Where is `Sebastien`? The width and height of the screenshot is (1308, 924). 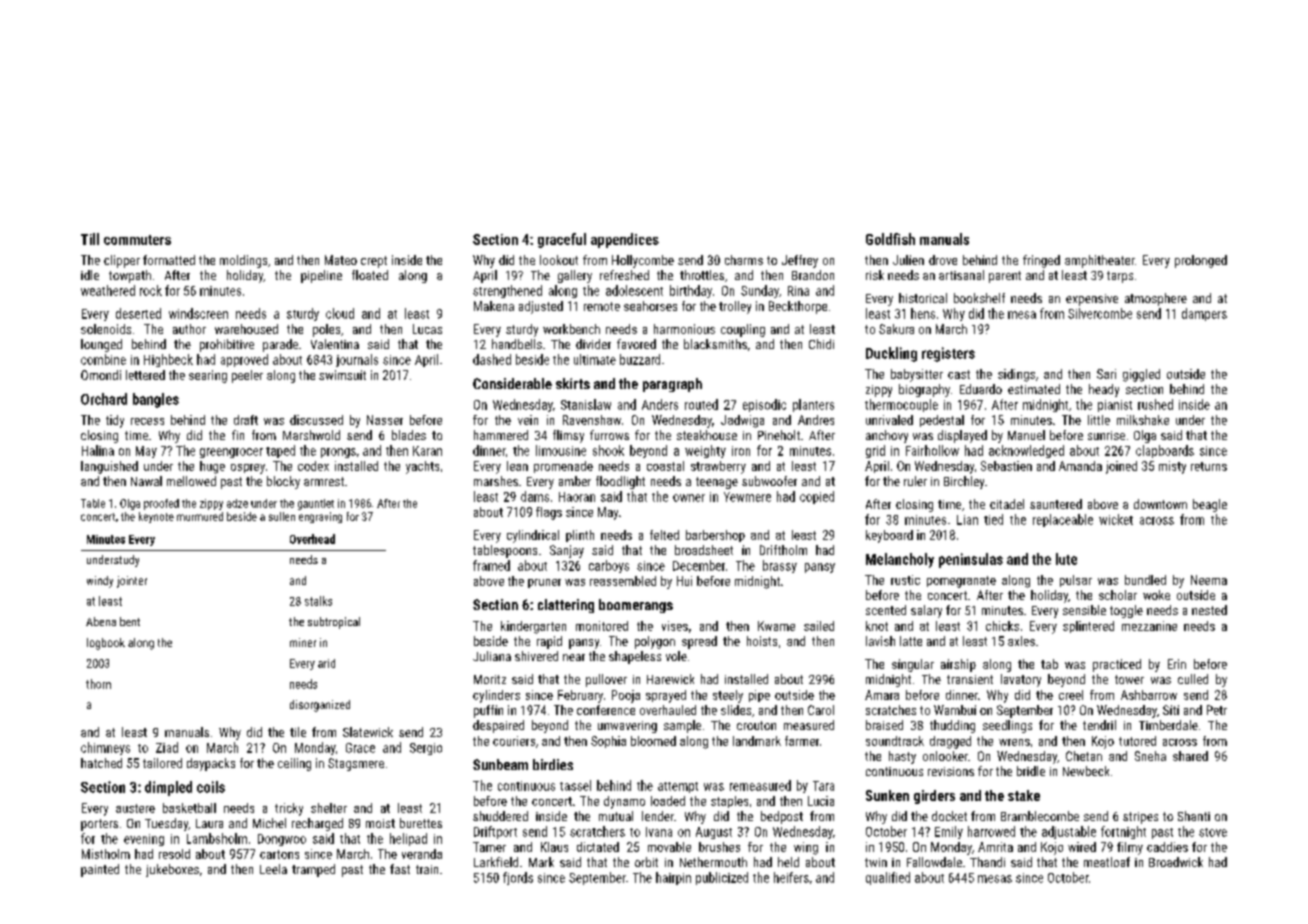 Sebastien is located at coordinates (1006, 466).
